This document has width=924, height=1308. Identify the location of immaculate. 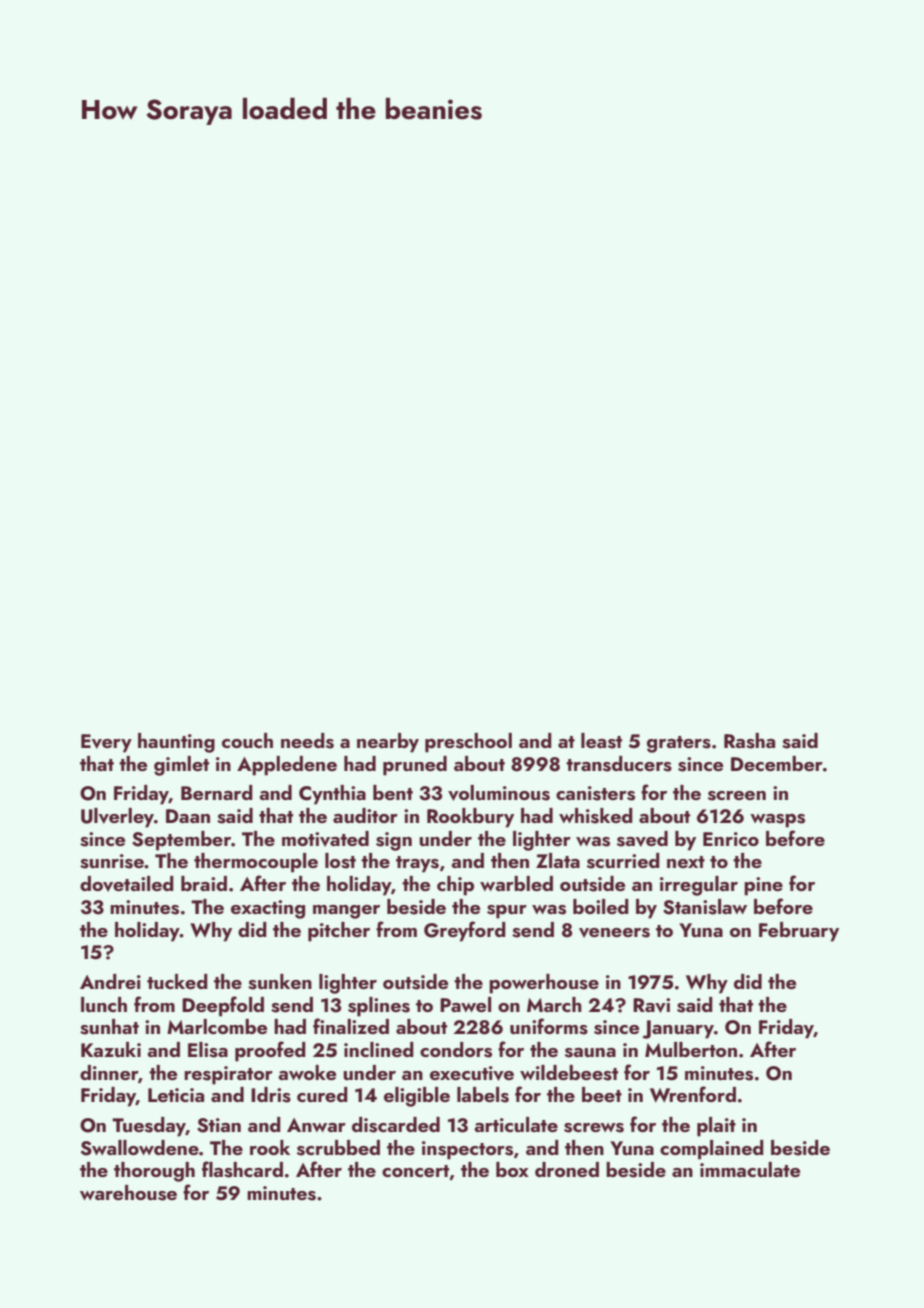
(750, 1169).
